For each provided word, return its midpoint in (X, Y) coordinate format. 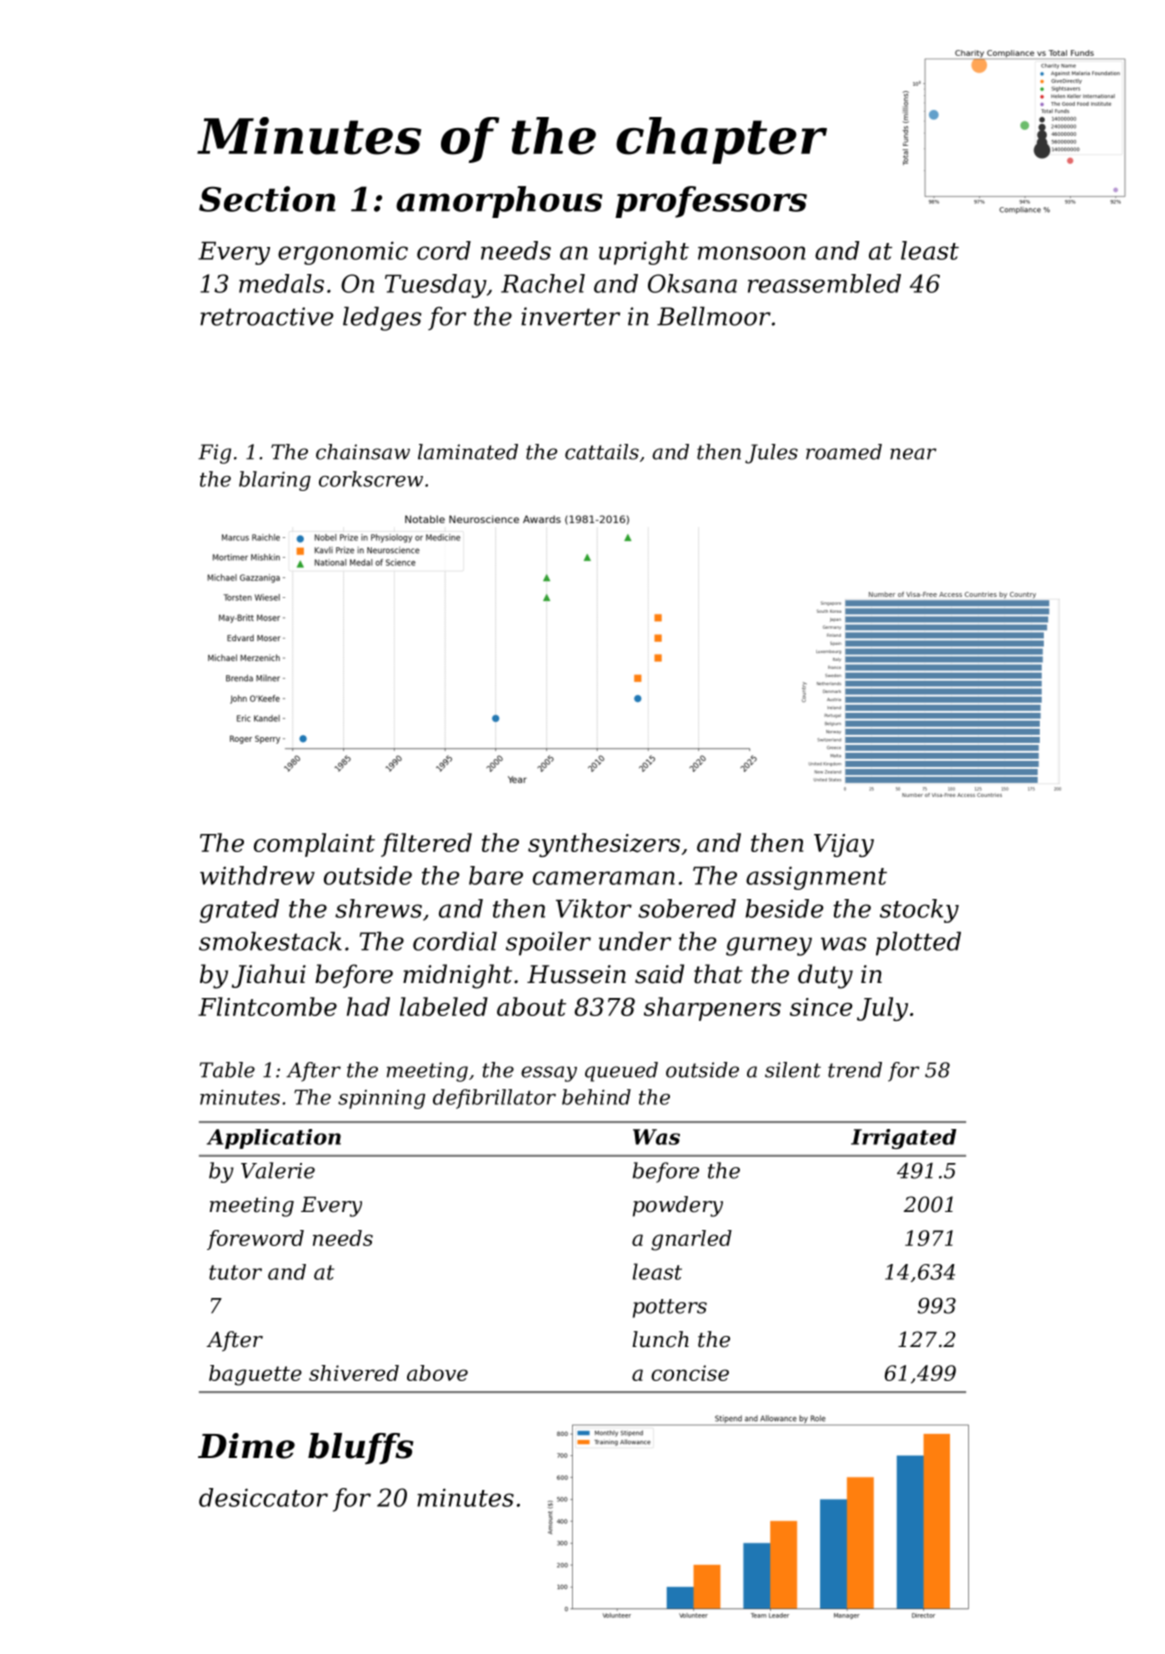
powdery (678, 1206)
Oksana (692, 283)
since (821, 1007)
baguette (255, 1375)
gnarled (691, 1240)
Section (267, 199)
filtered (426, 845)
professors (711, 202)
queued (621, 1072)
